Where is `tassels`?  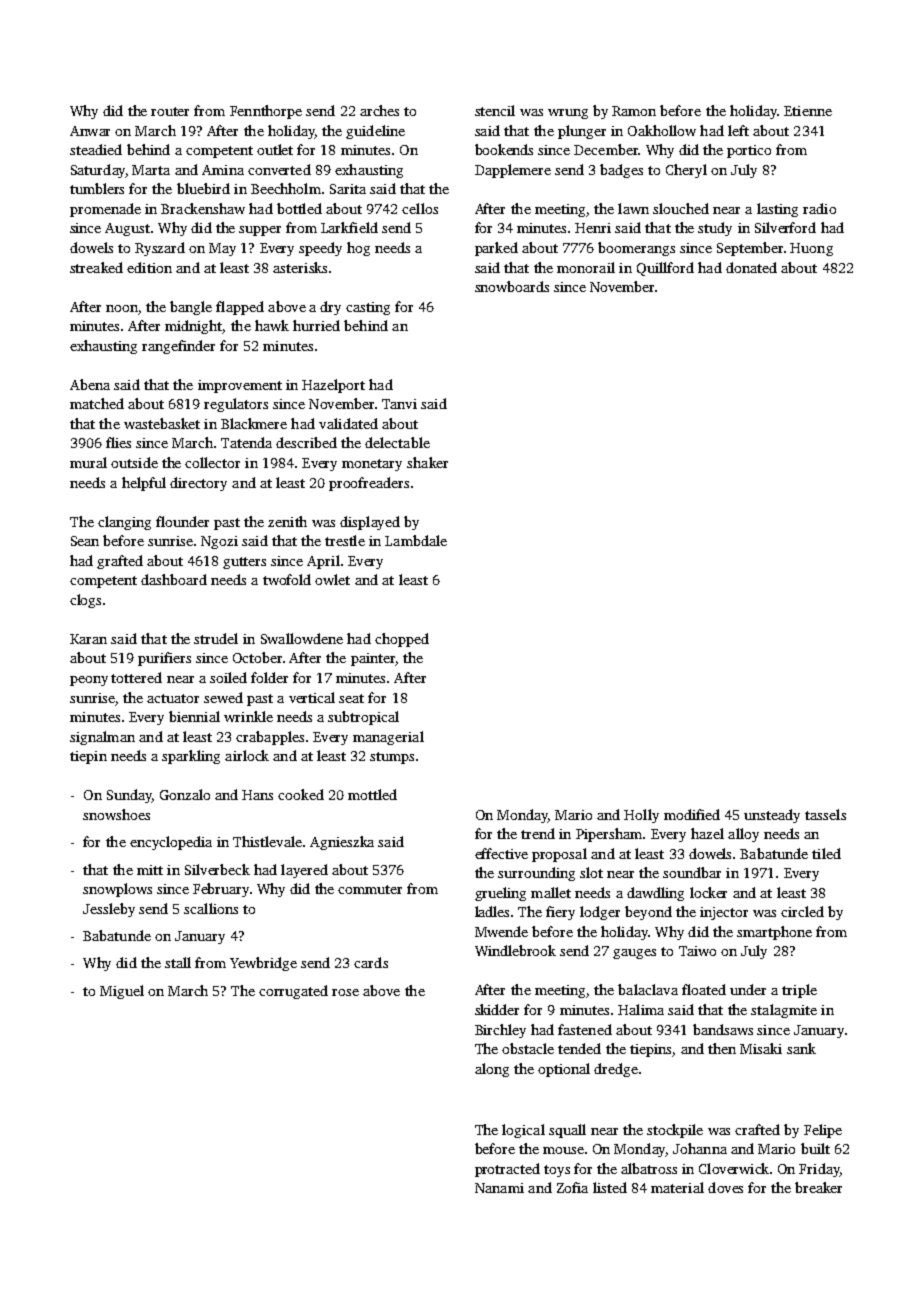 tassels is located at coordinates (825, 814).
